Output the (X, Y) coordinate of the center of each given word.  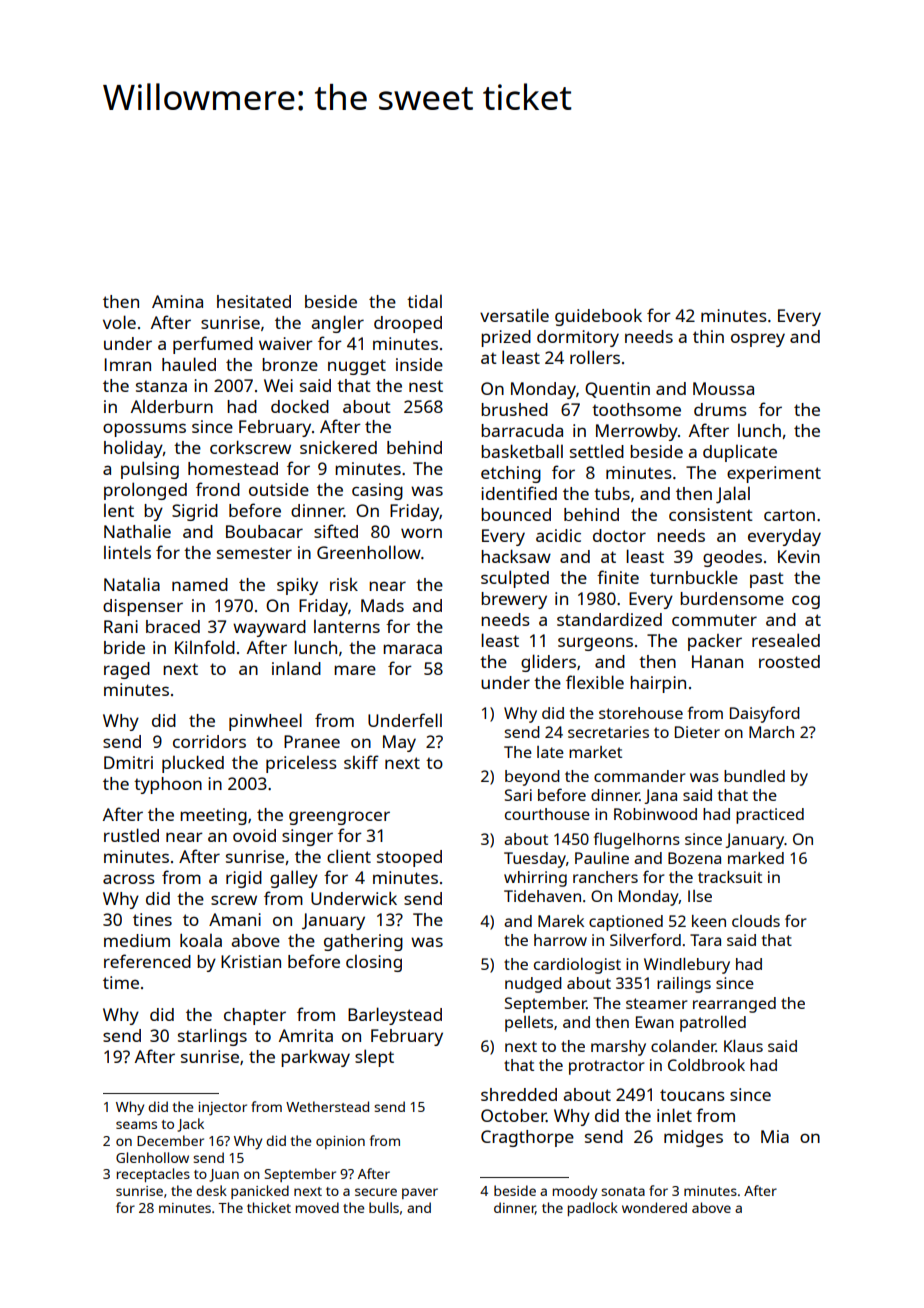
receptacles (153, 1175)
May (399, 743)
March (771, 732)
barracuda (522, 430)
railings (684, 985)
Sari (518, 795)
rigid (244, 879)
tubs (612, 493)
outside (279, 489)
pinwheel (265, 722)
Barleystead (395, 1016)
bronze (290, 364)
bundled (754, 776)
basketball (522, 451)
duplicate (740, 453)
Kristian (251, 961)
